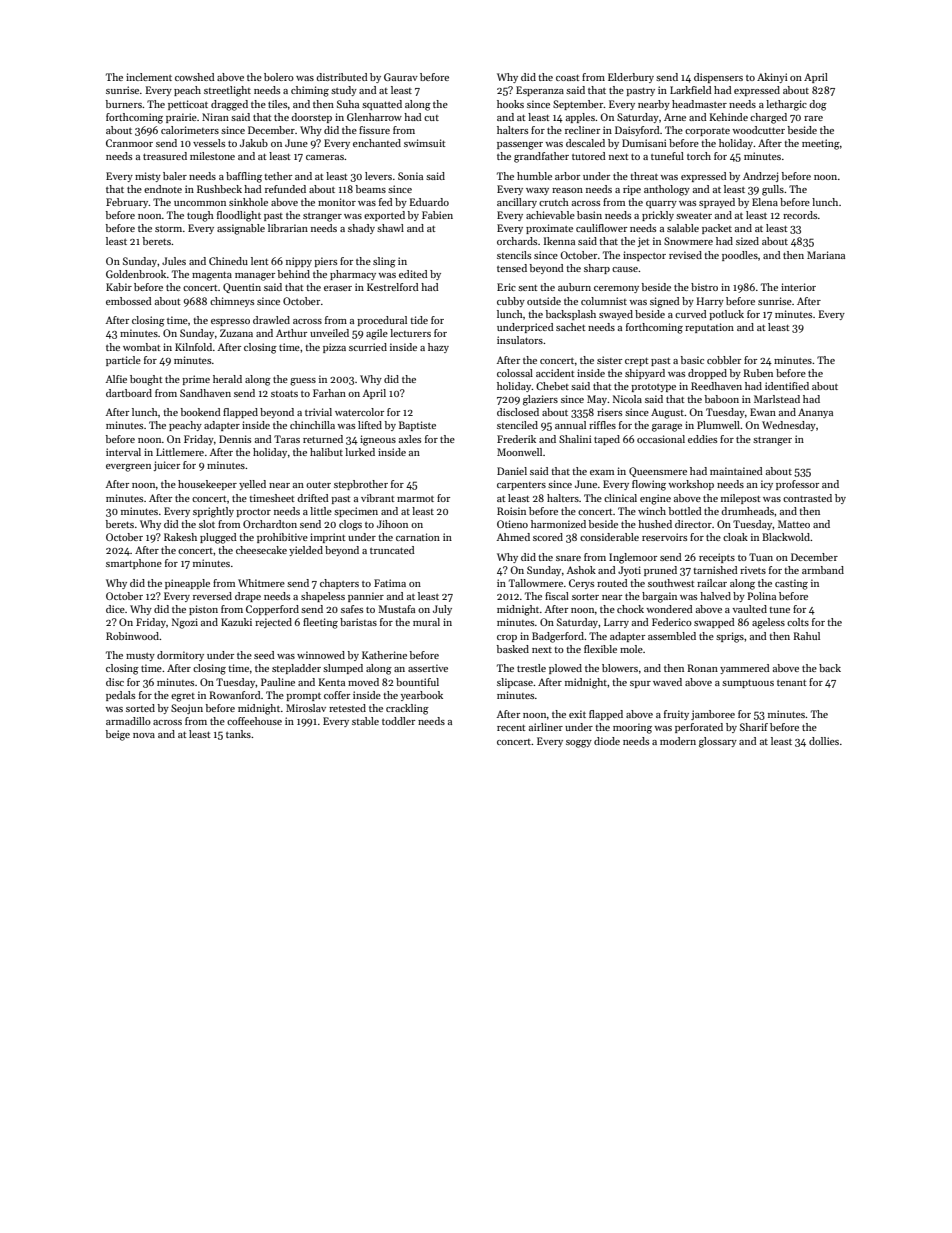  Describe the element at coordinates (760, 177) in the image. I see `Andrzej` at that location.
